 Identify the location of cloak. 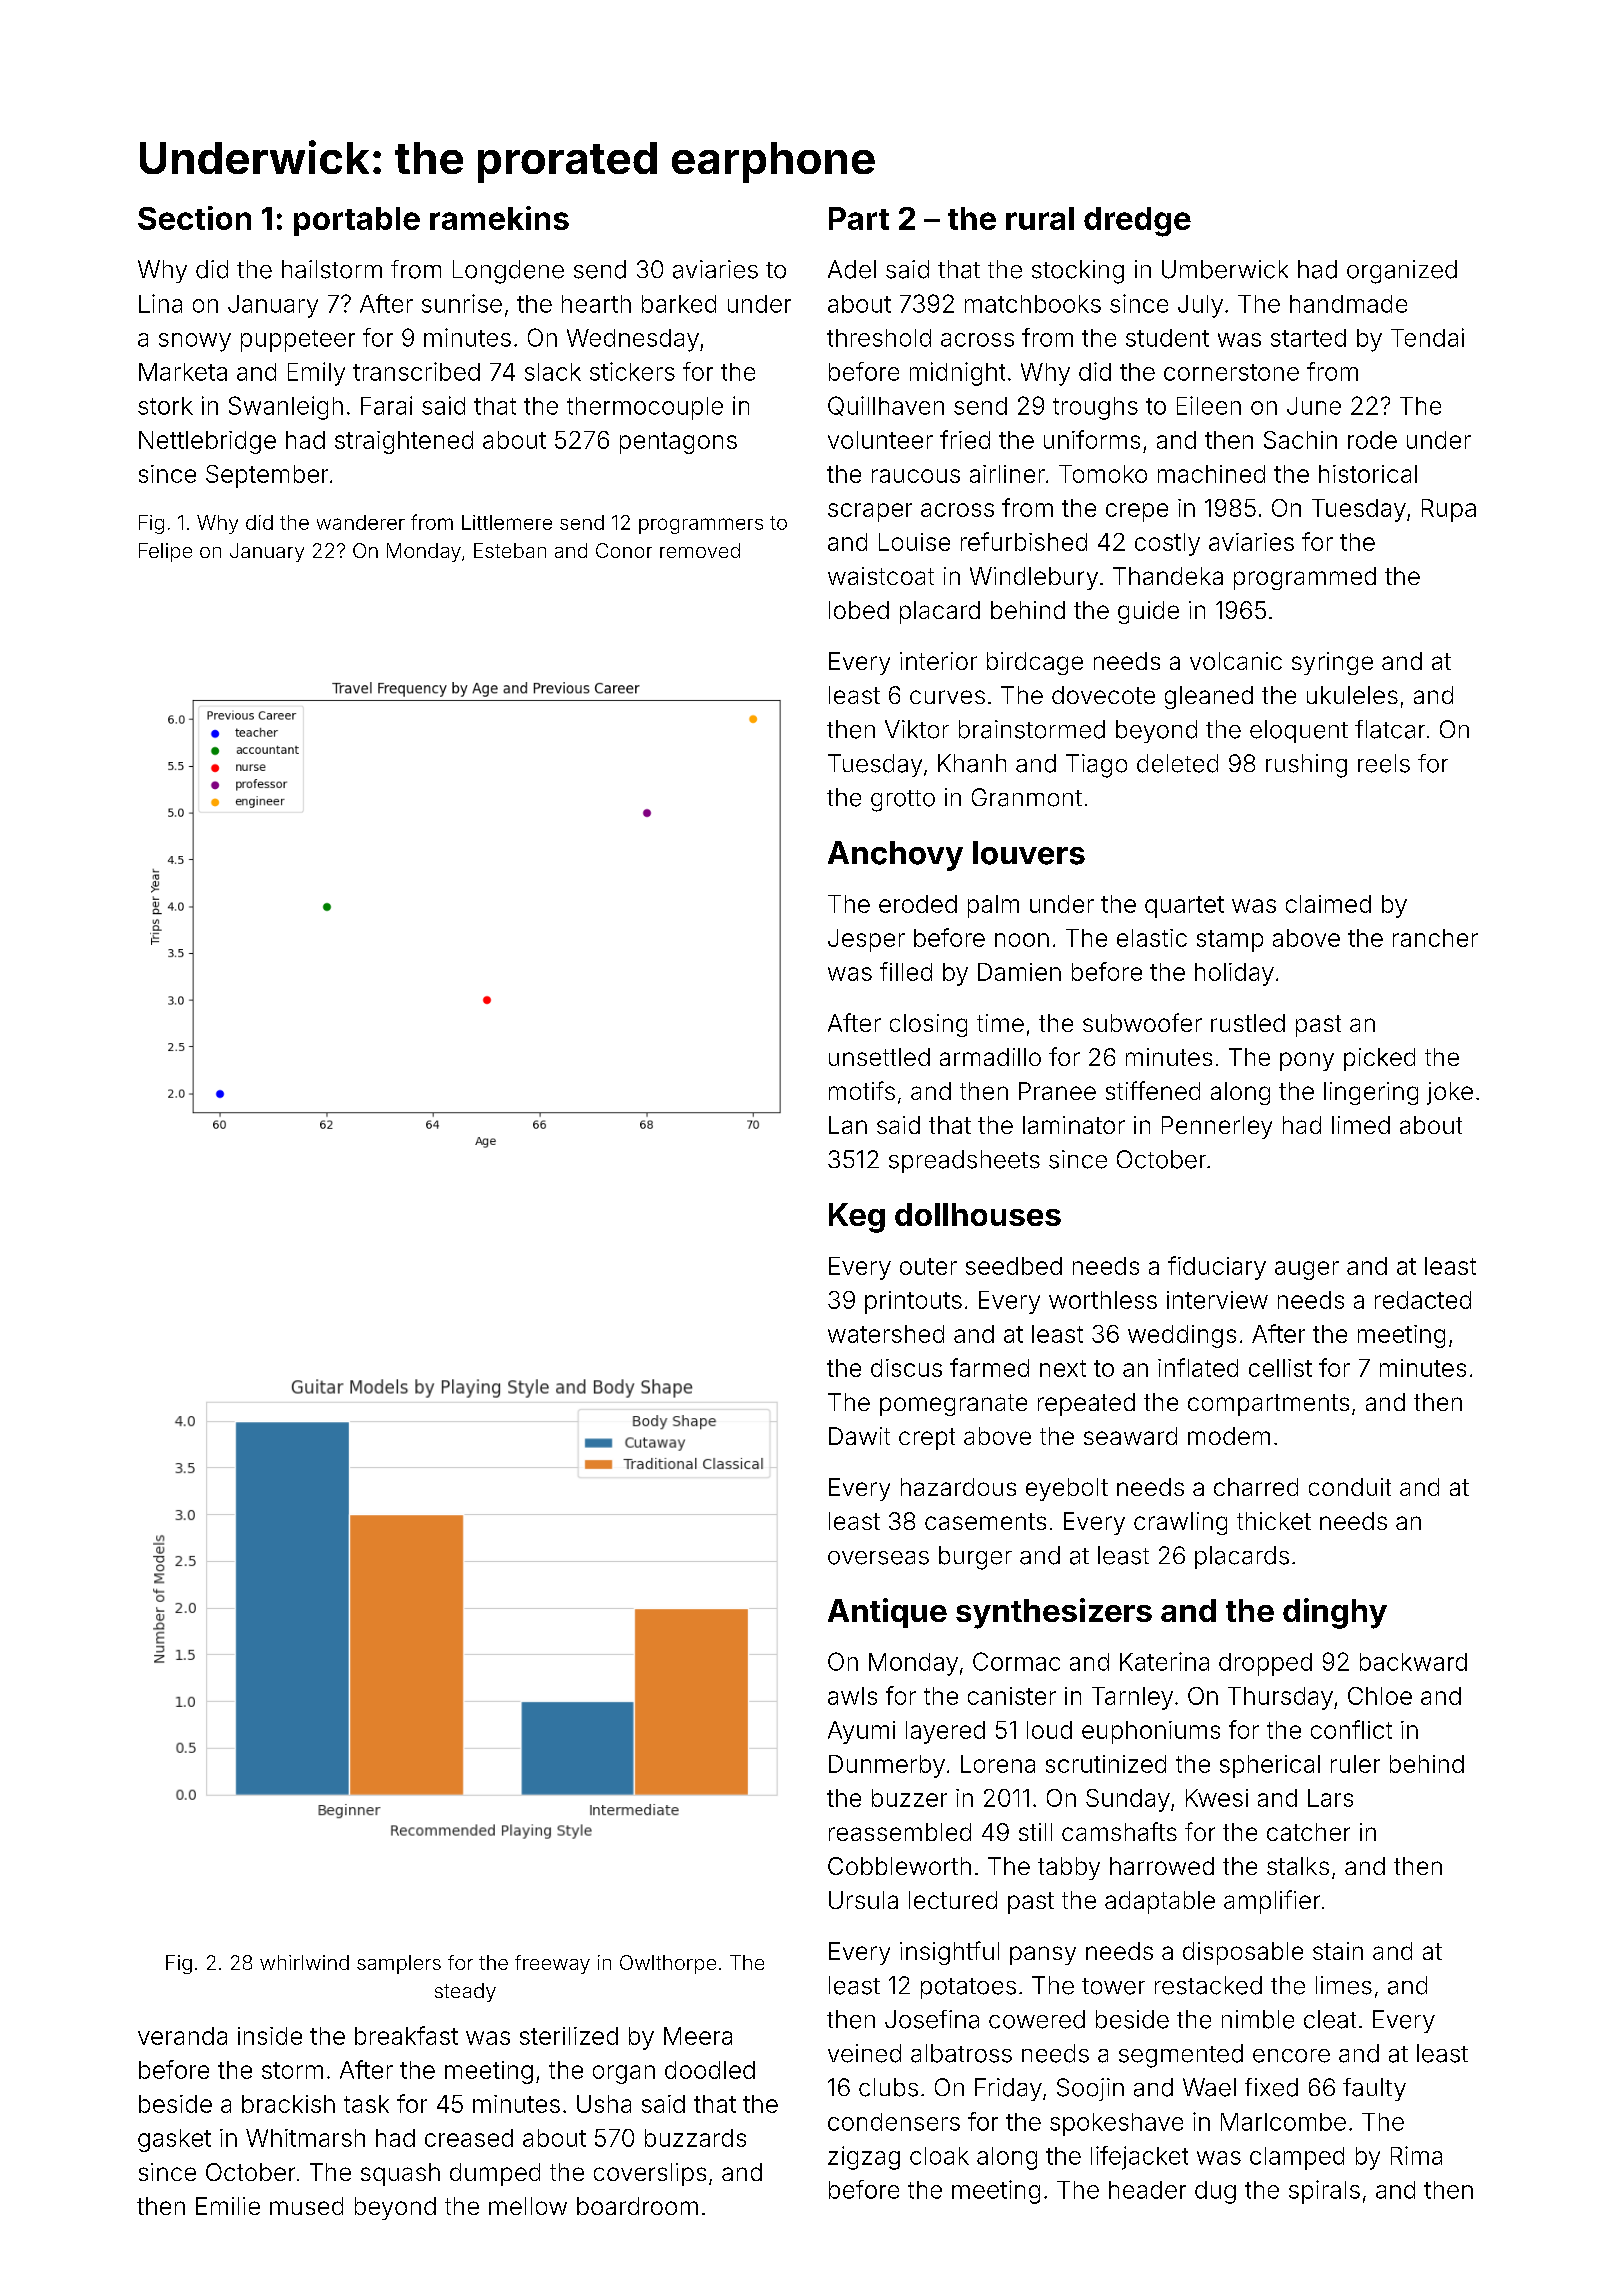
(939, 2156).
